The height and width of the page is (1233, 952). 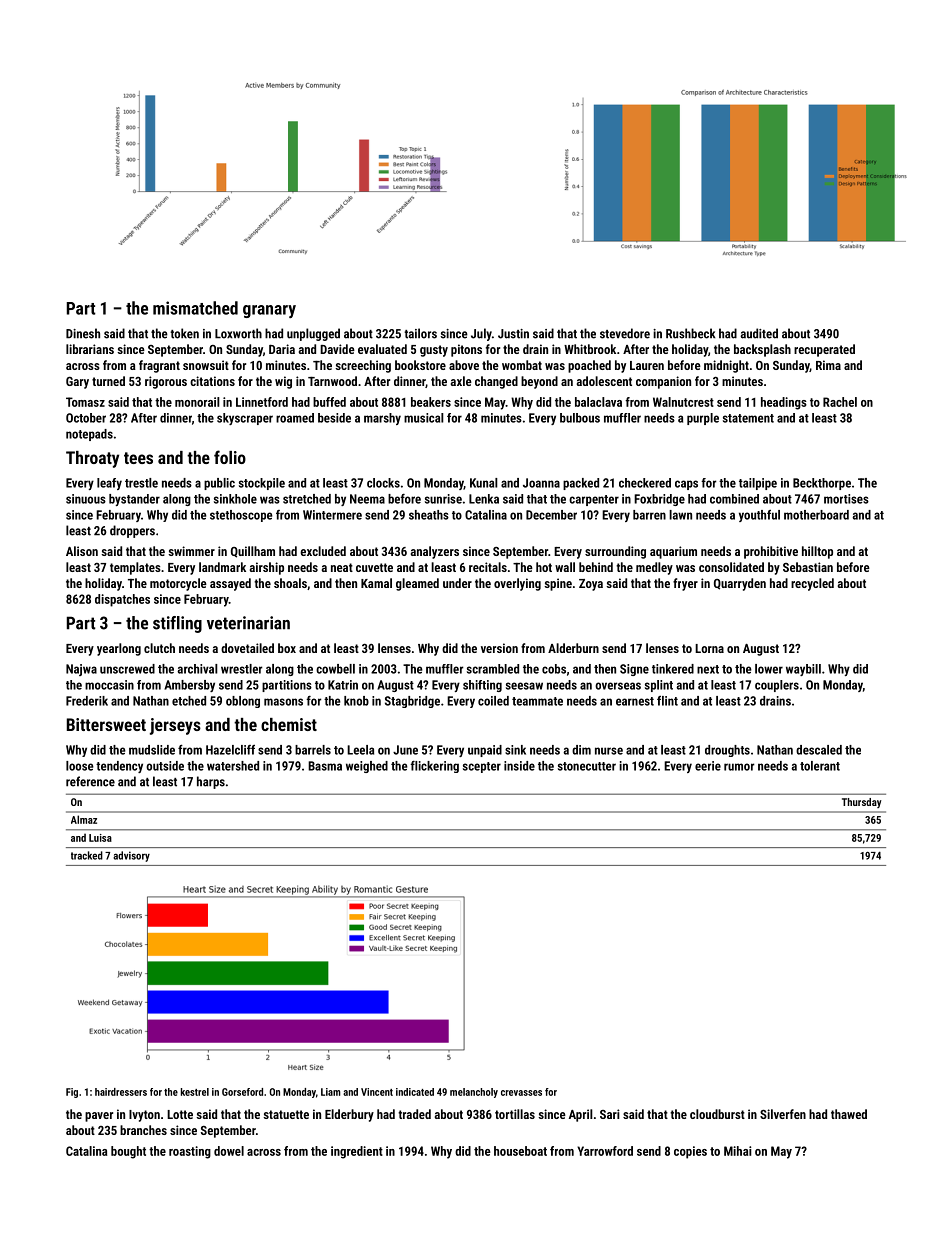 What do you see at coordinates (128, 1152) in the page?
I see `bought` at bounding box center [128, 1152].
